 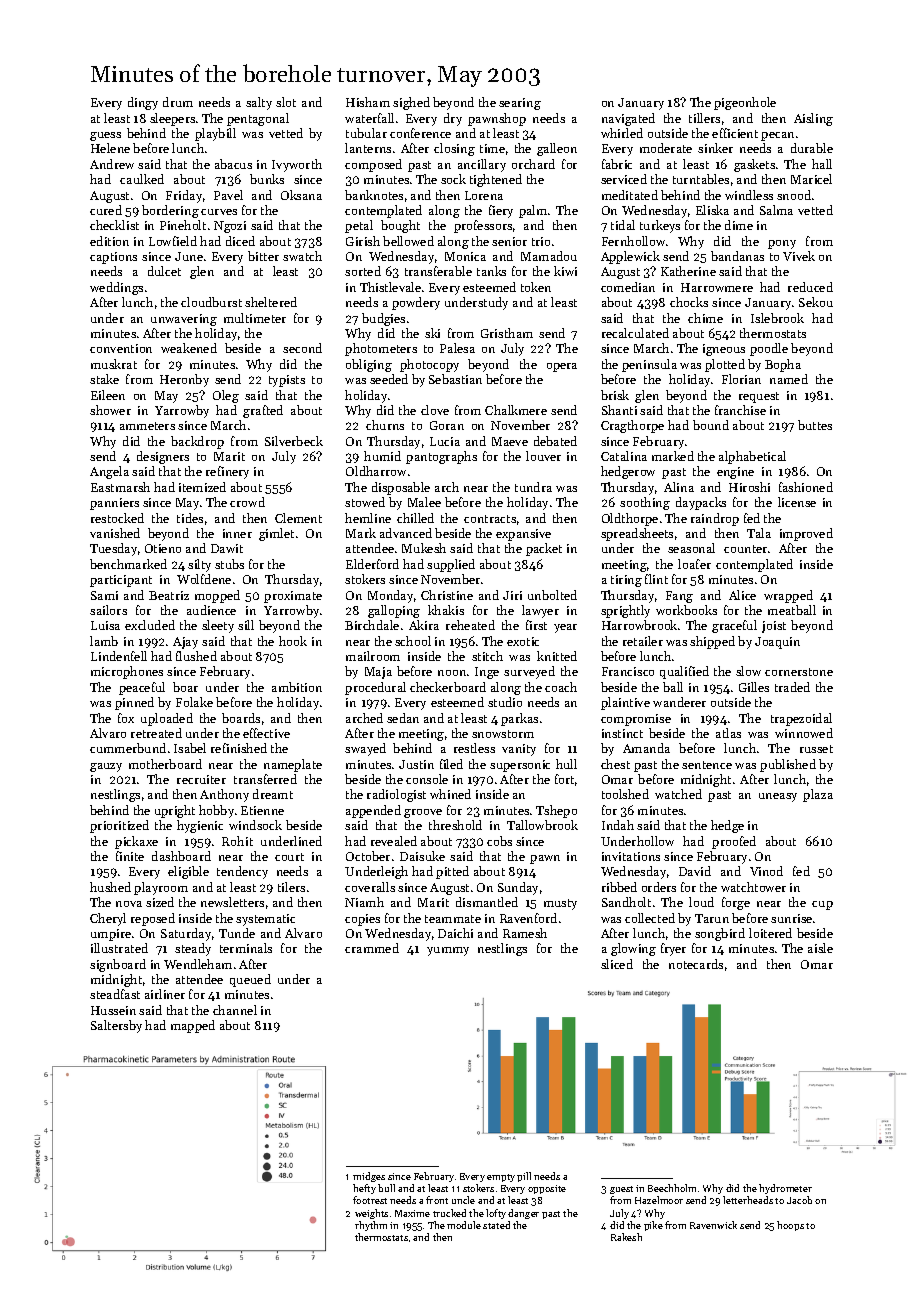 I want to click on spreadsheets, so click(x=637, y=534).
